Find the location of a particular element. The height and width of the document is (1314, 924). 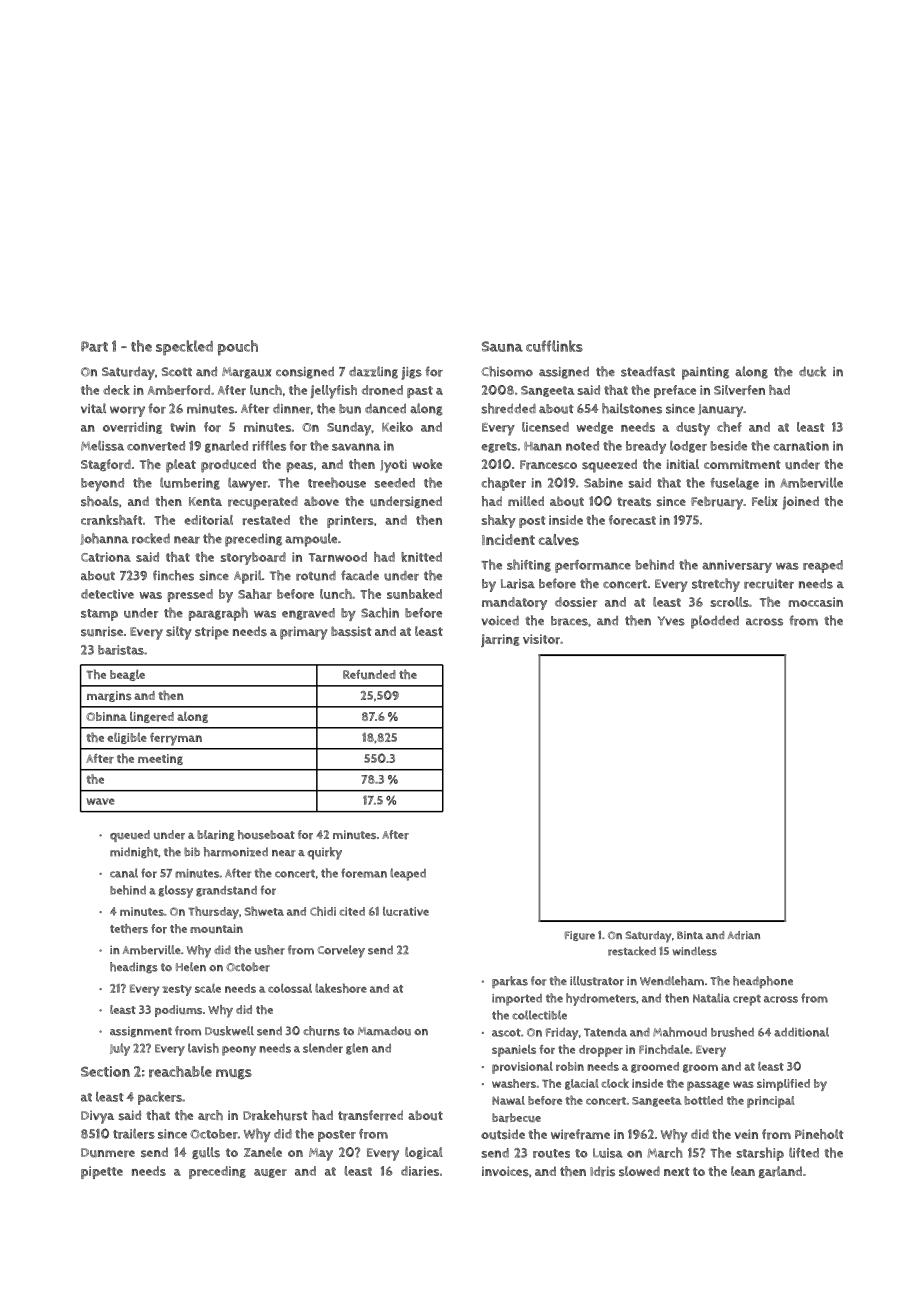

seeded is located at coordinates (394, 483).
